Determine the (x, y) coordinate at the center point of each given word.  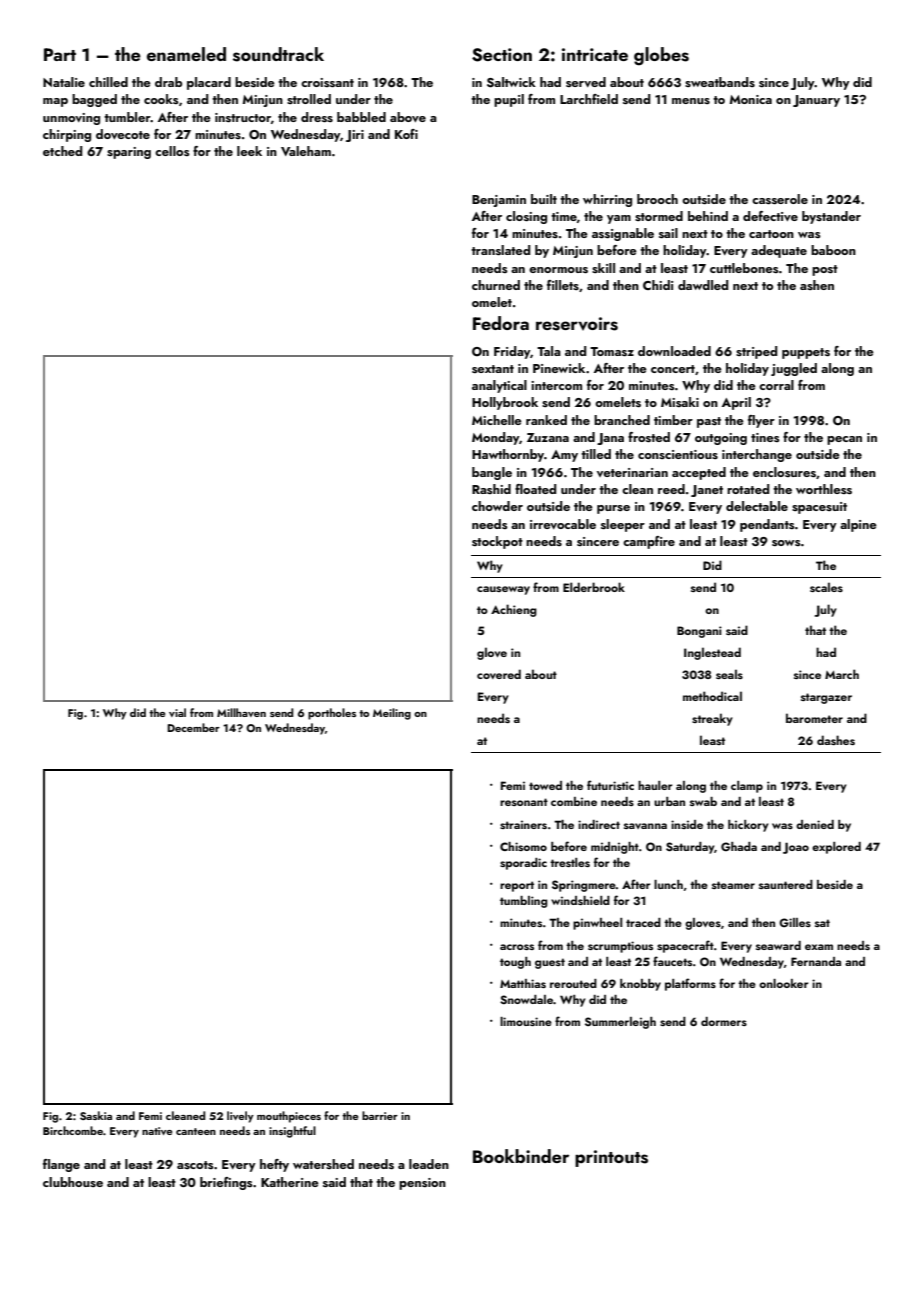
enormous (558, 270)
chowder (497, 506)
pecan (844, 440)
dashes (836, 740)
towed (545, 785)
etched (62, 151)
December (193, 727)
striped (756, 352)
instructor (243, 117)
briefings (226, 1183)
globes (661, 56)
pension (422, 1184)
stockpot (497, 542)
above (408, 117)
